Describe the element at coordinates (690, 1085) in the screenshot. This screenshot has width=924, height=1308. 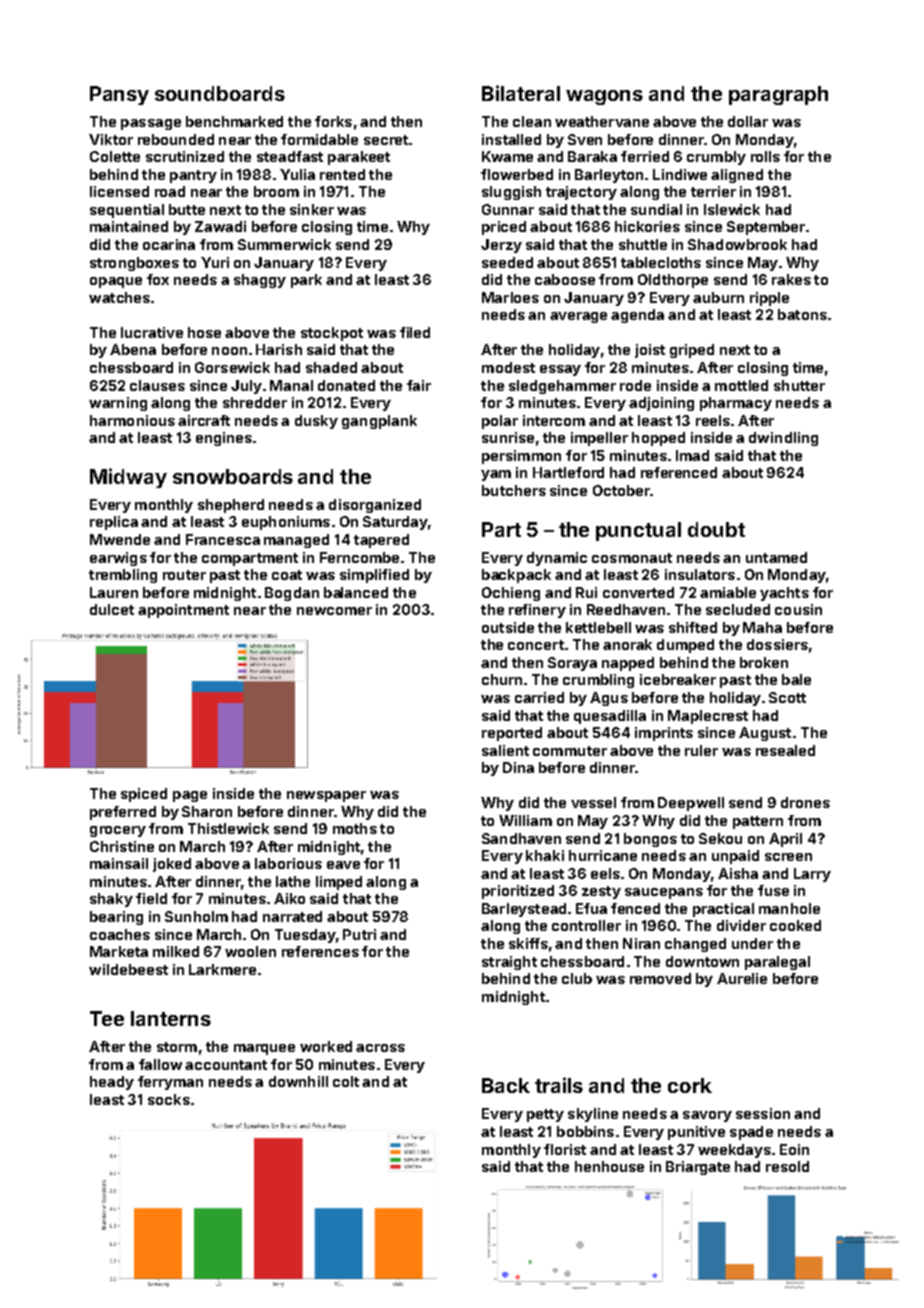
I see `cork` at that location.
